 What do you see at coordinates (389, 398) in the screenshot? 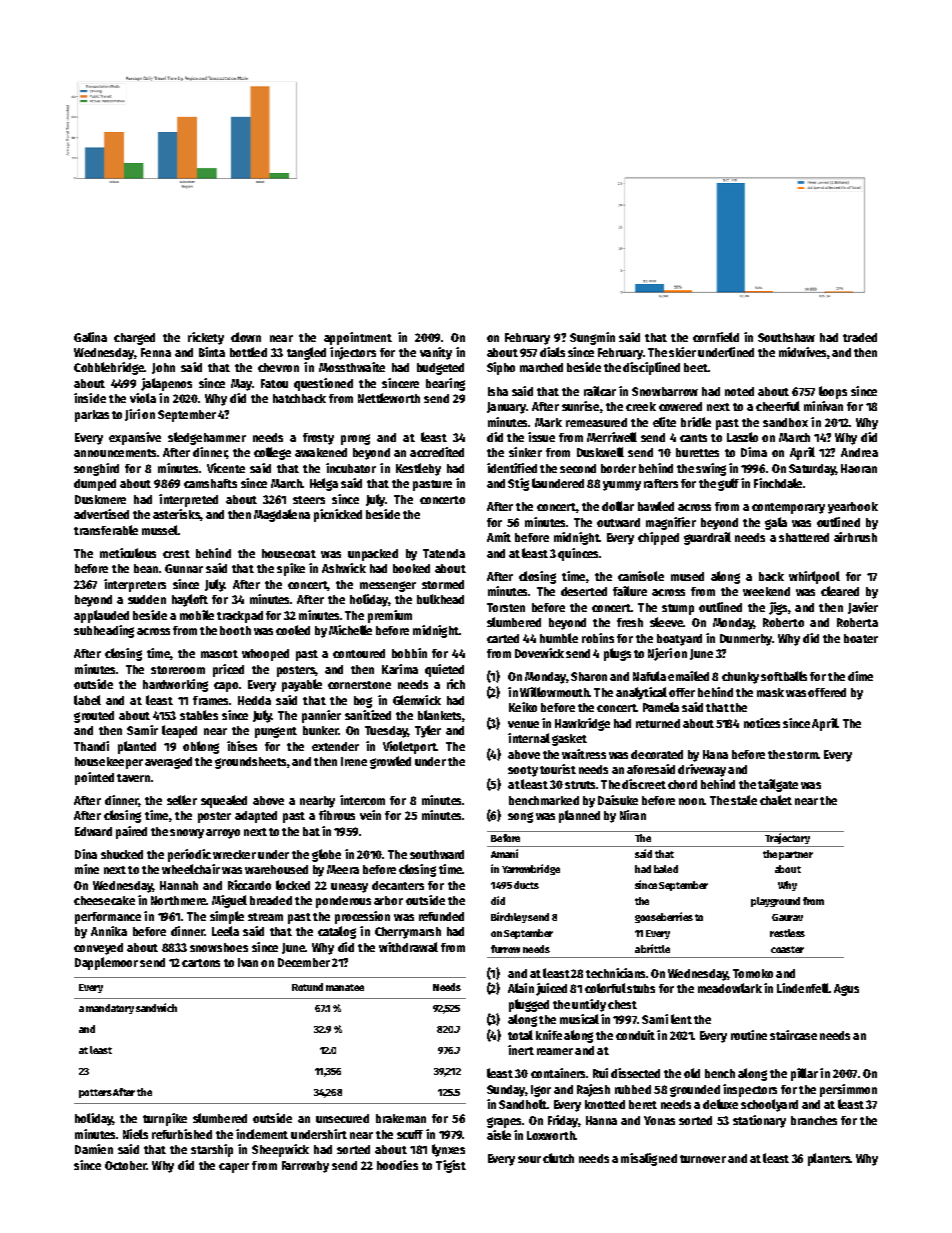
I see `Nettleworth` at bounding box center [389, 398].
